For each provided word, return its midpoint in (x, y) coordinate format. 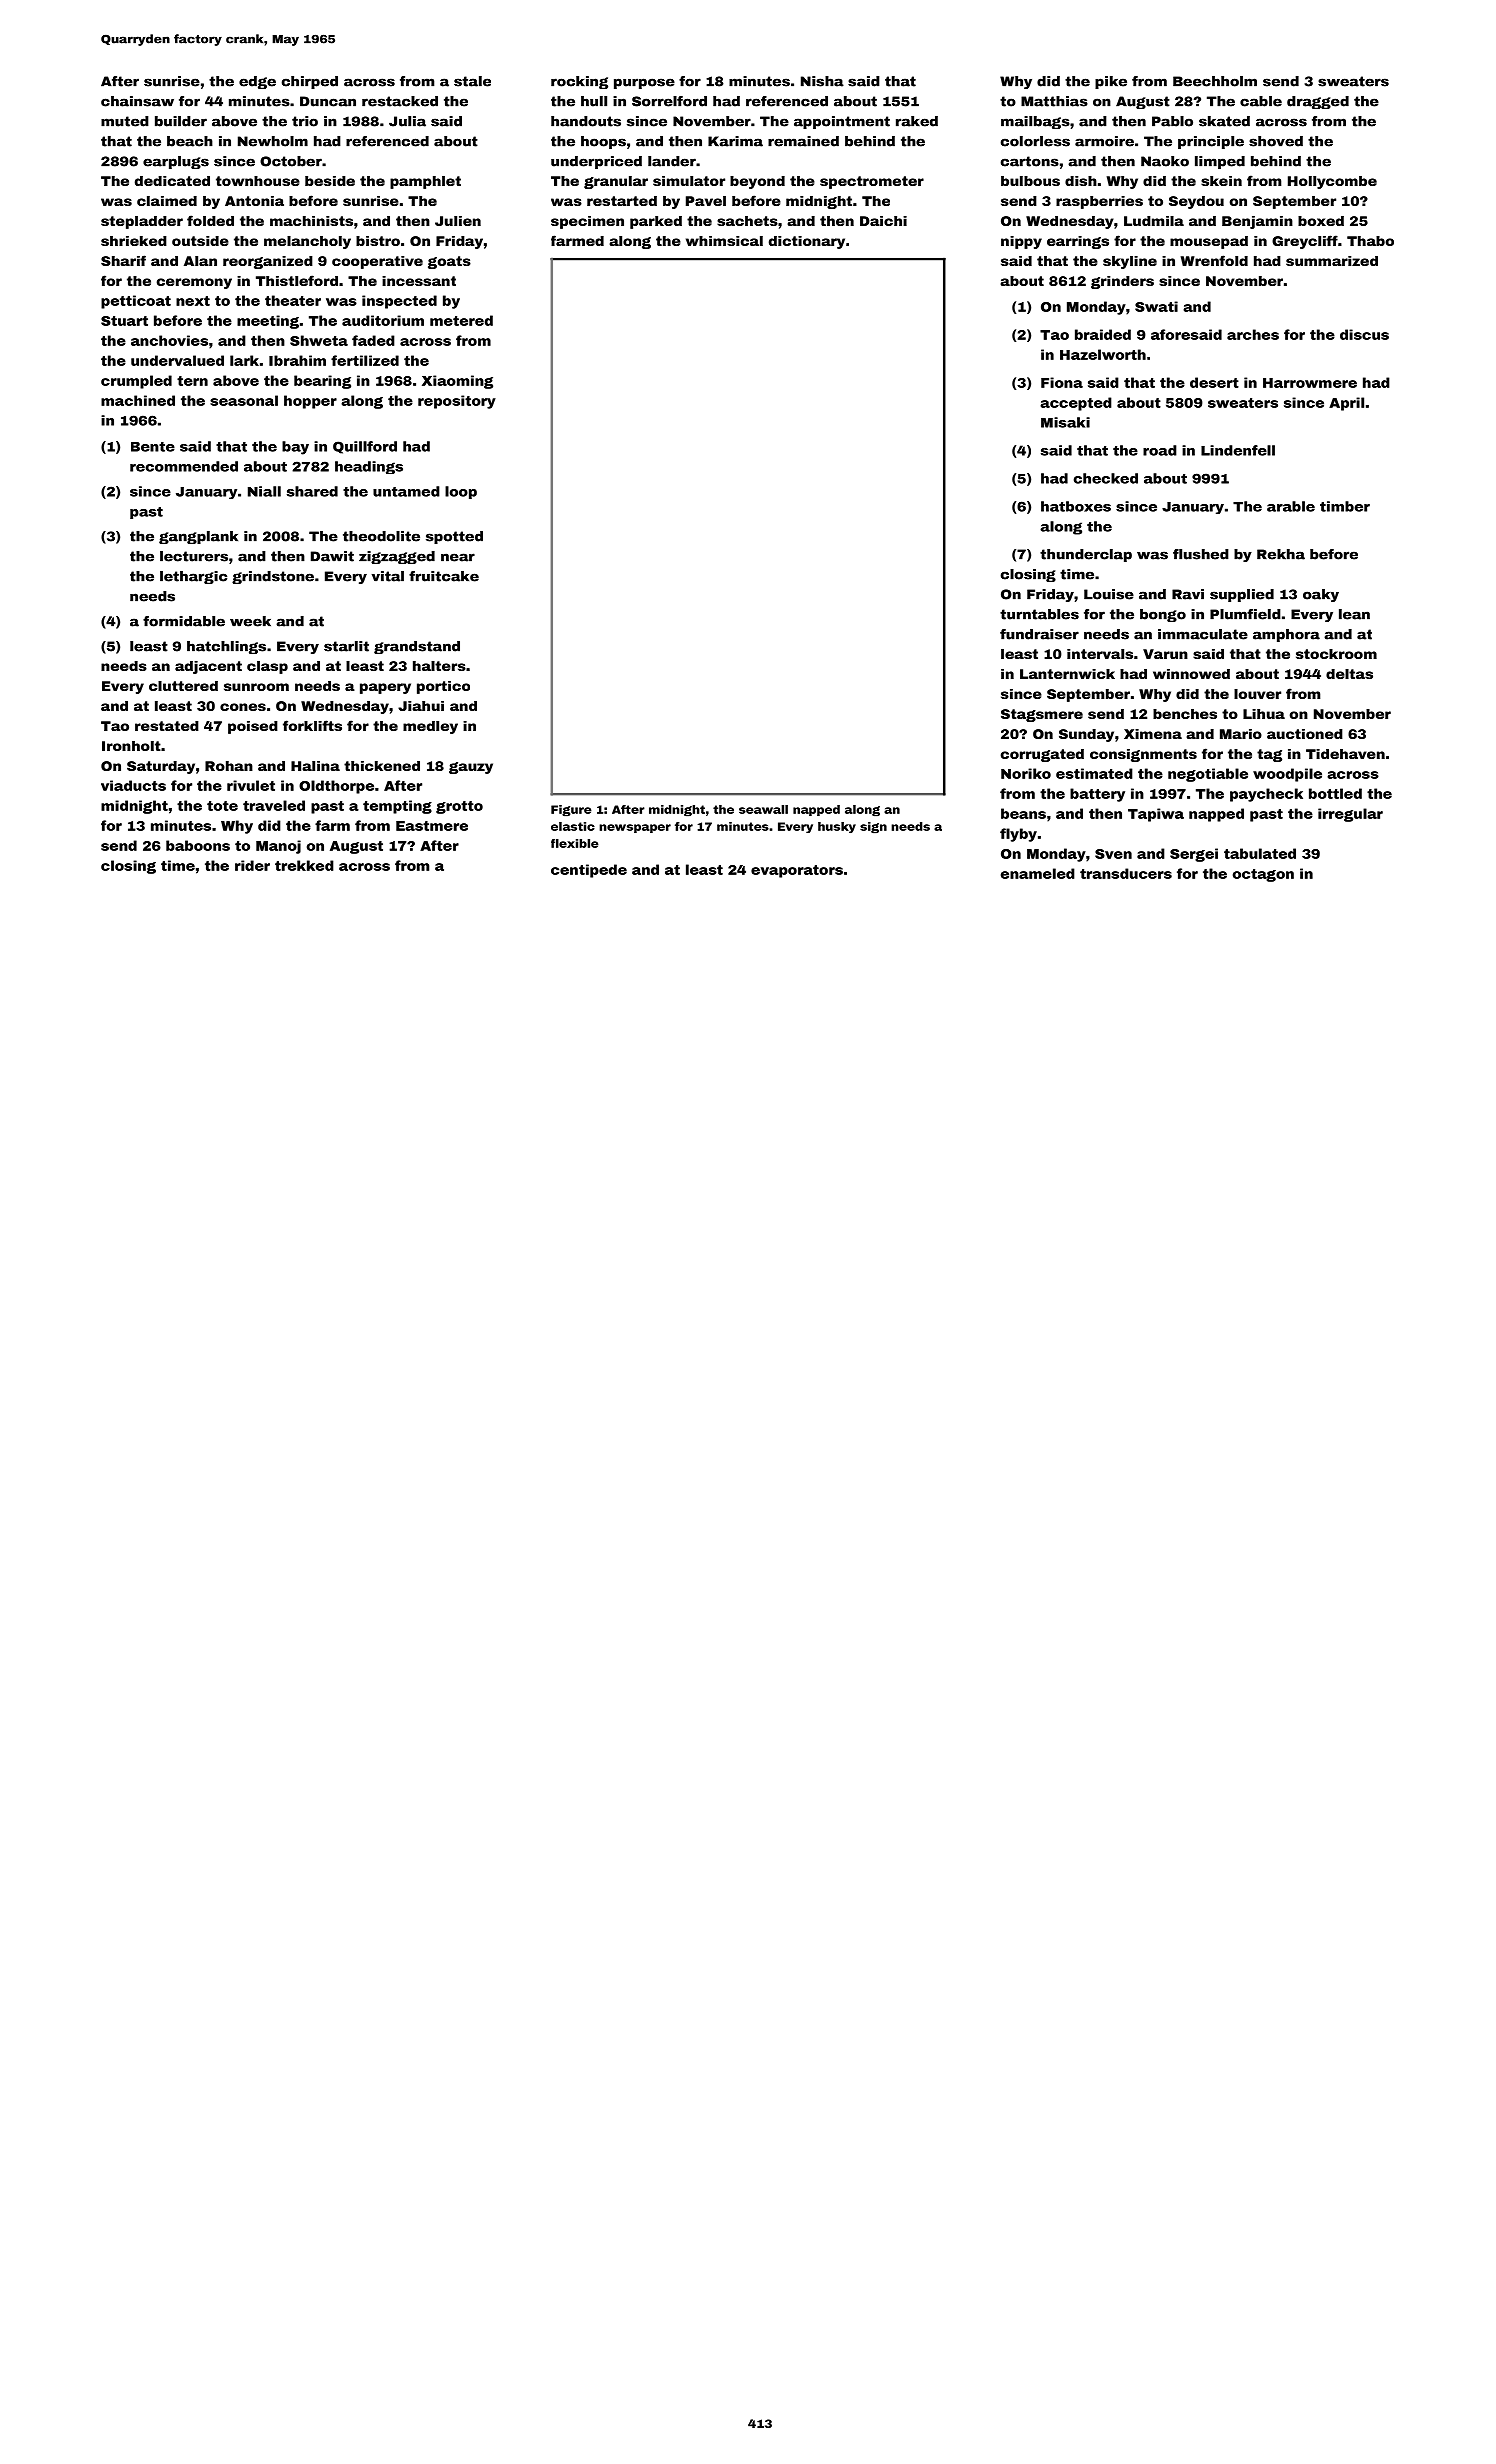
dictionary (807, 242)
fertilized (365, 360)
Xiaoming (457, 382)
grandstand (417, 647)
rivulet (251, 785)
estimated (1094, 773)
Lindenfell (1238, 450)
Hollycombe (1332, 182)
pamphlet (425, 182)
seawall (763, 809)
